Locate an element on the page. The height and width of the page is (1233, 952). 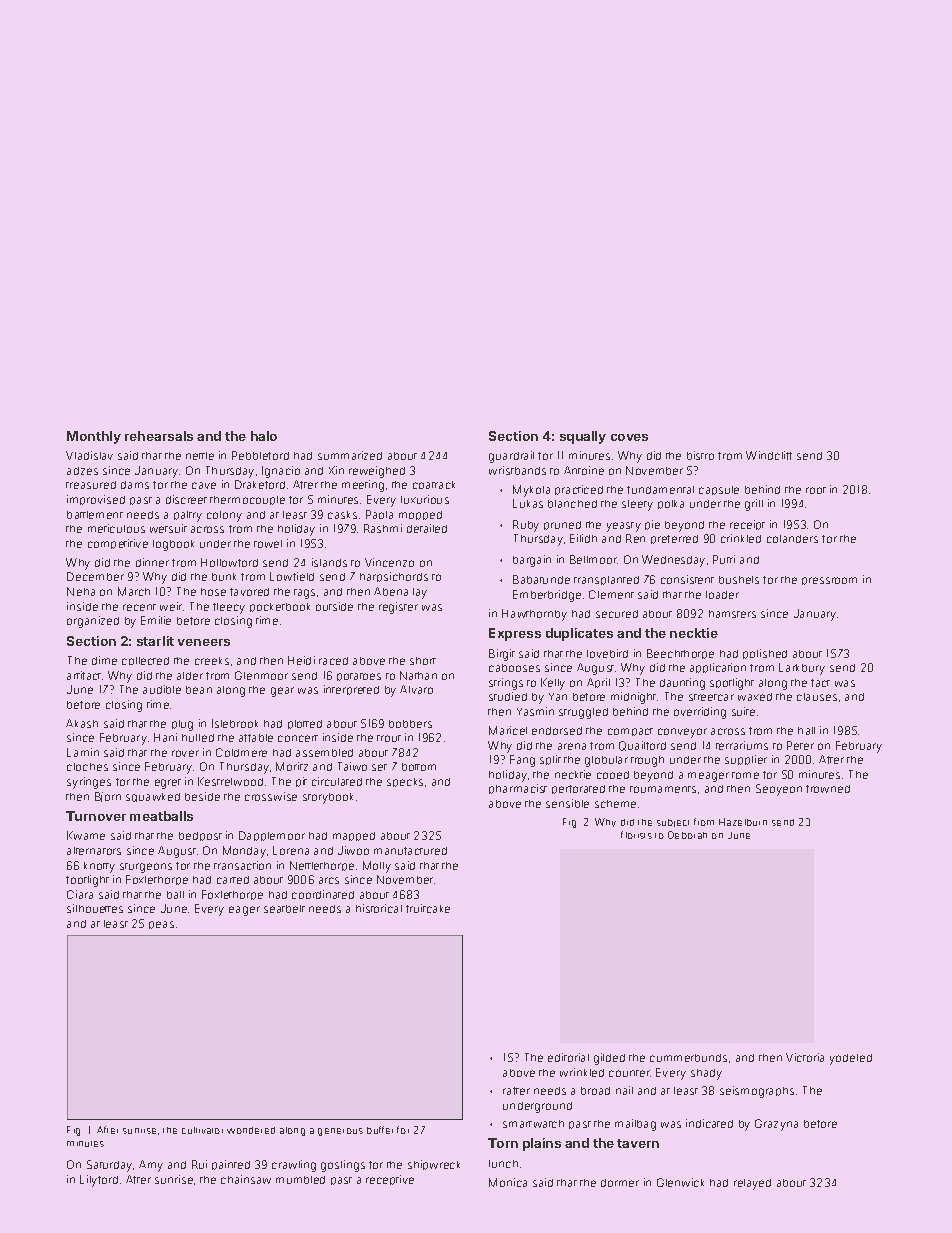
Hazelburn is located at coordinates (743, 822).
